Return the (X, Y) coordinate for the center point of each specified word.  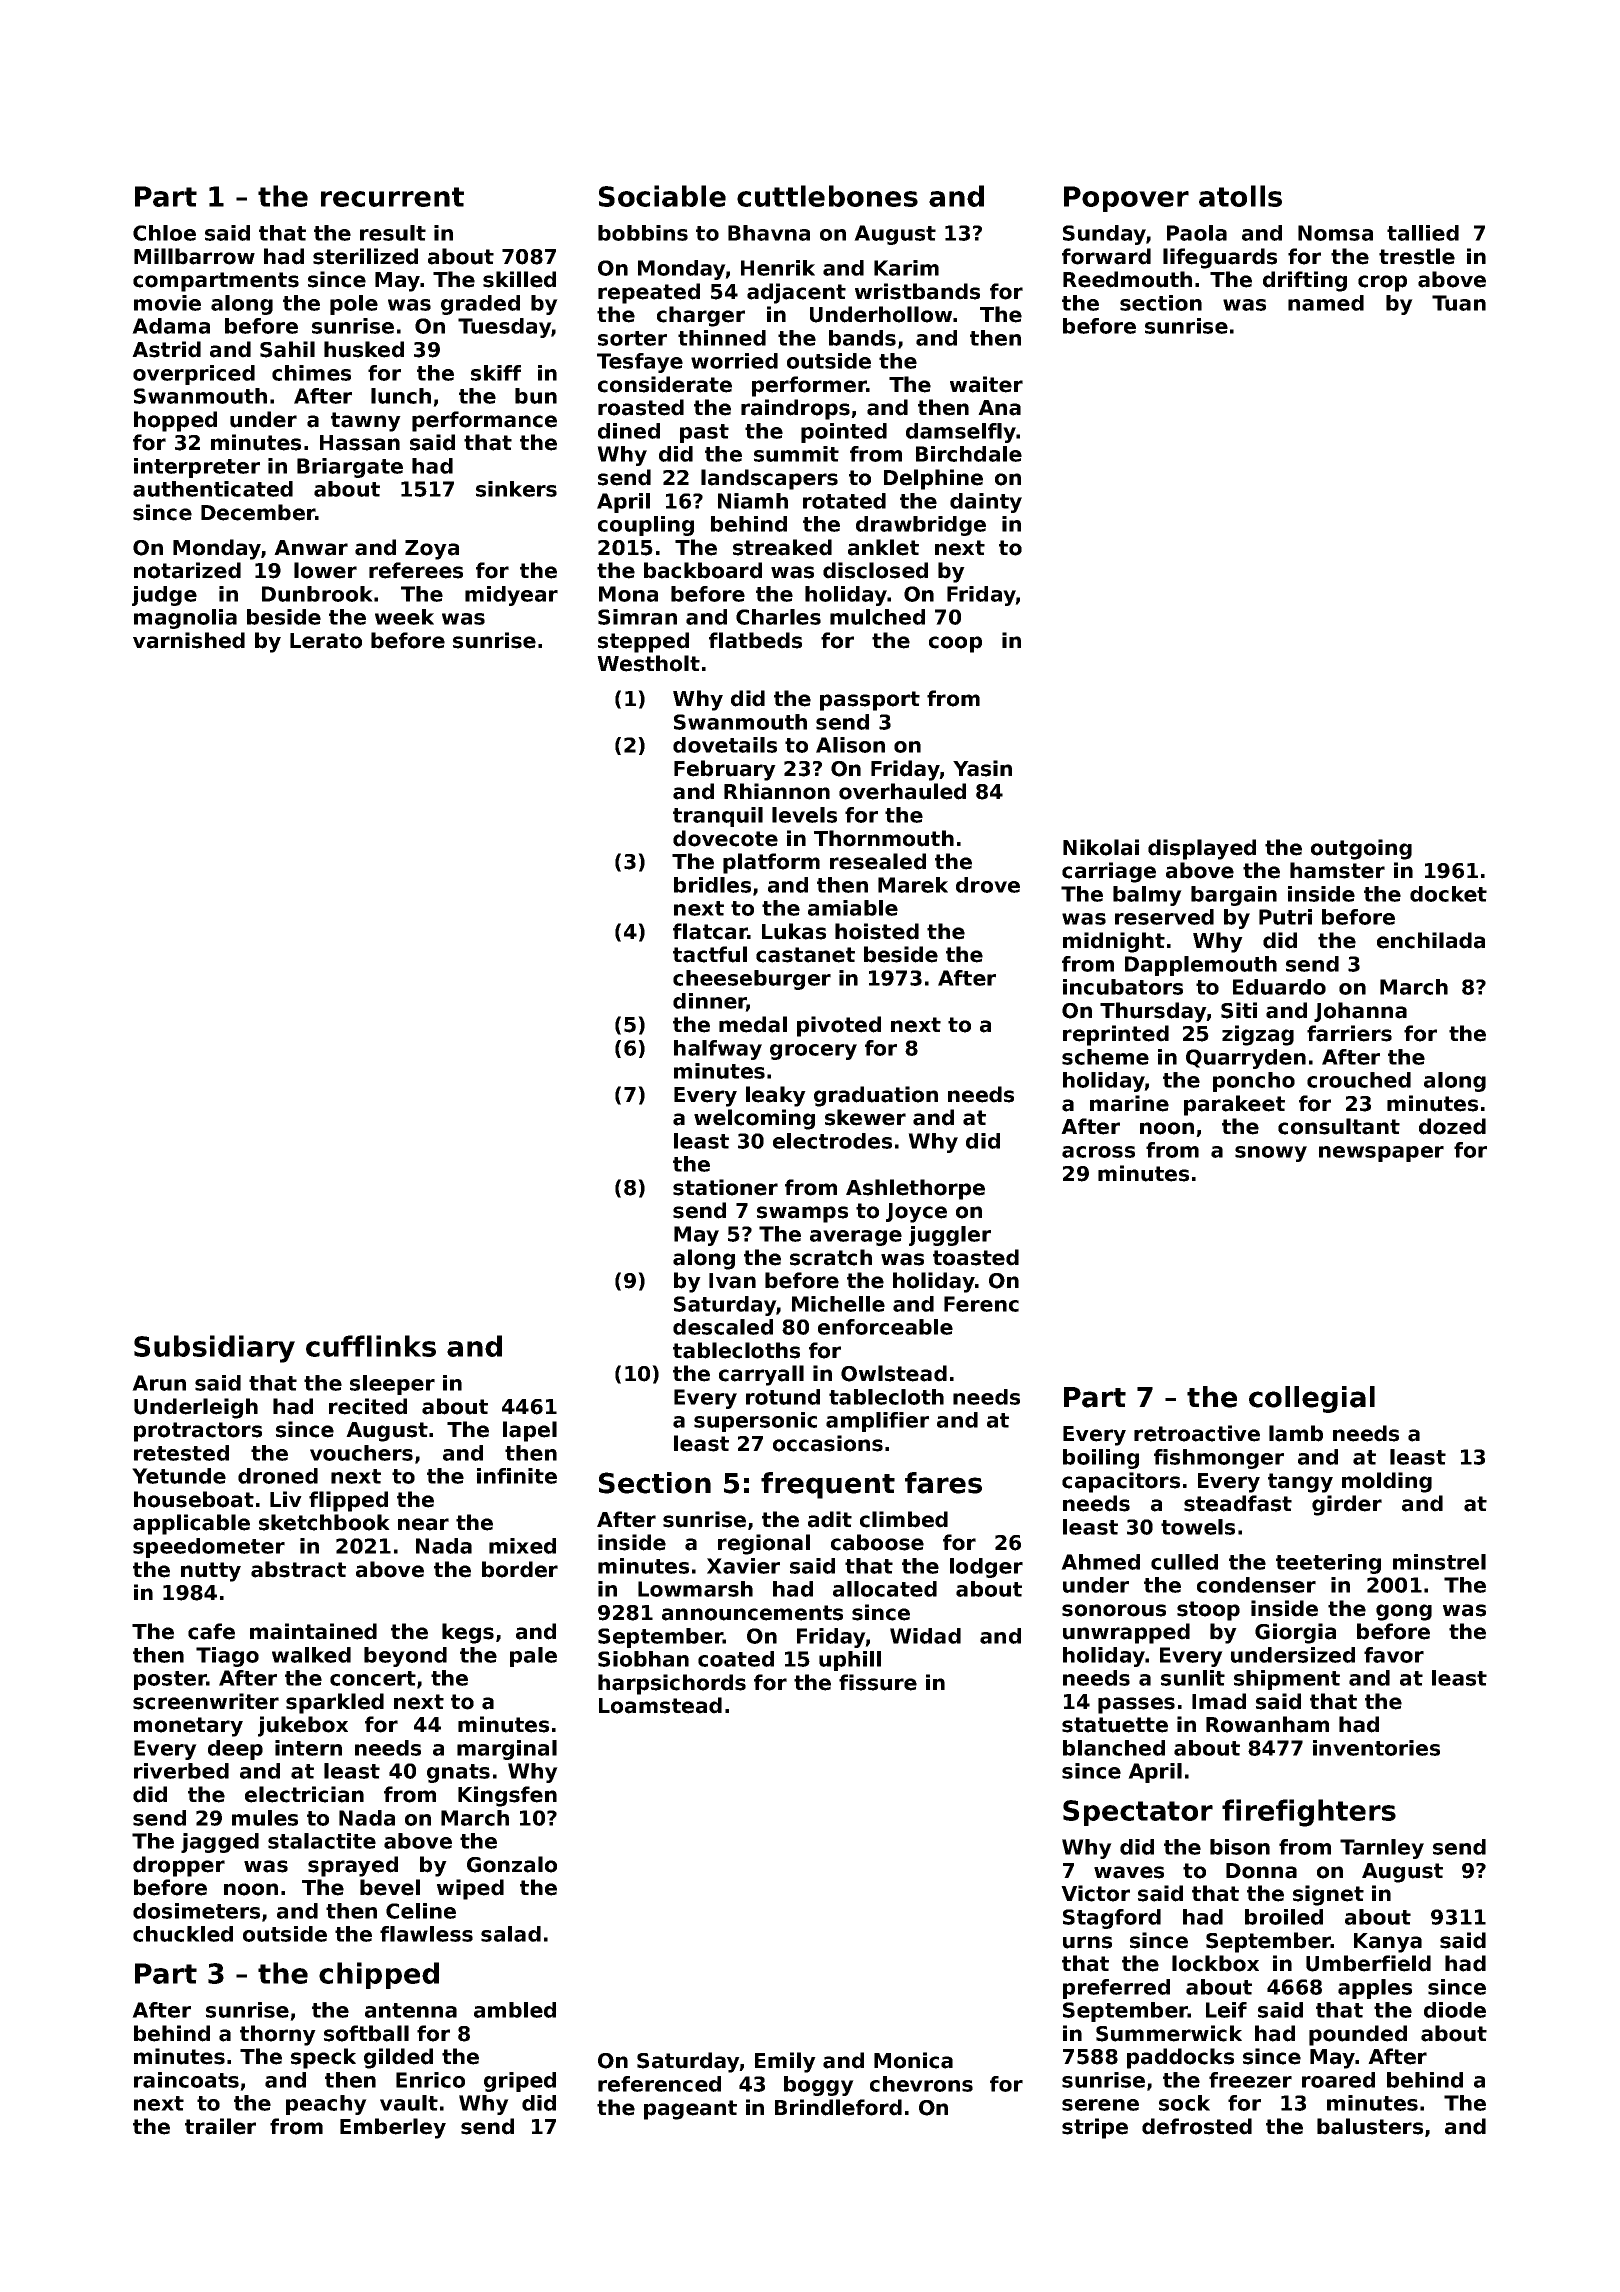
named (1326, 303)
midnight (1114, 942)
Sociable (662, 196)
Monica (913, 2060)
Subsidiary (214, 1349)
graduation (876, 1096)
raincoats (186, 2080)
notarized (187, 570)
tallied (1423, 233)
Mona (628, 594)
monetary (188, 1727)
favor (1394, 1655)
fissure (878, 1682)
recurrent (392, 197)
